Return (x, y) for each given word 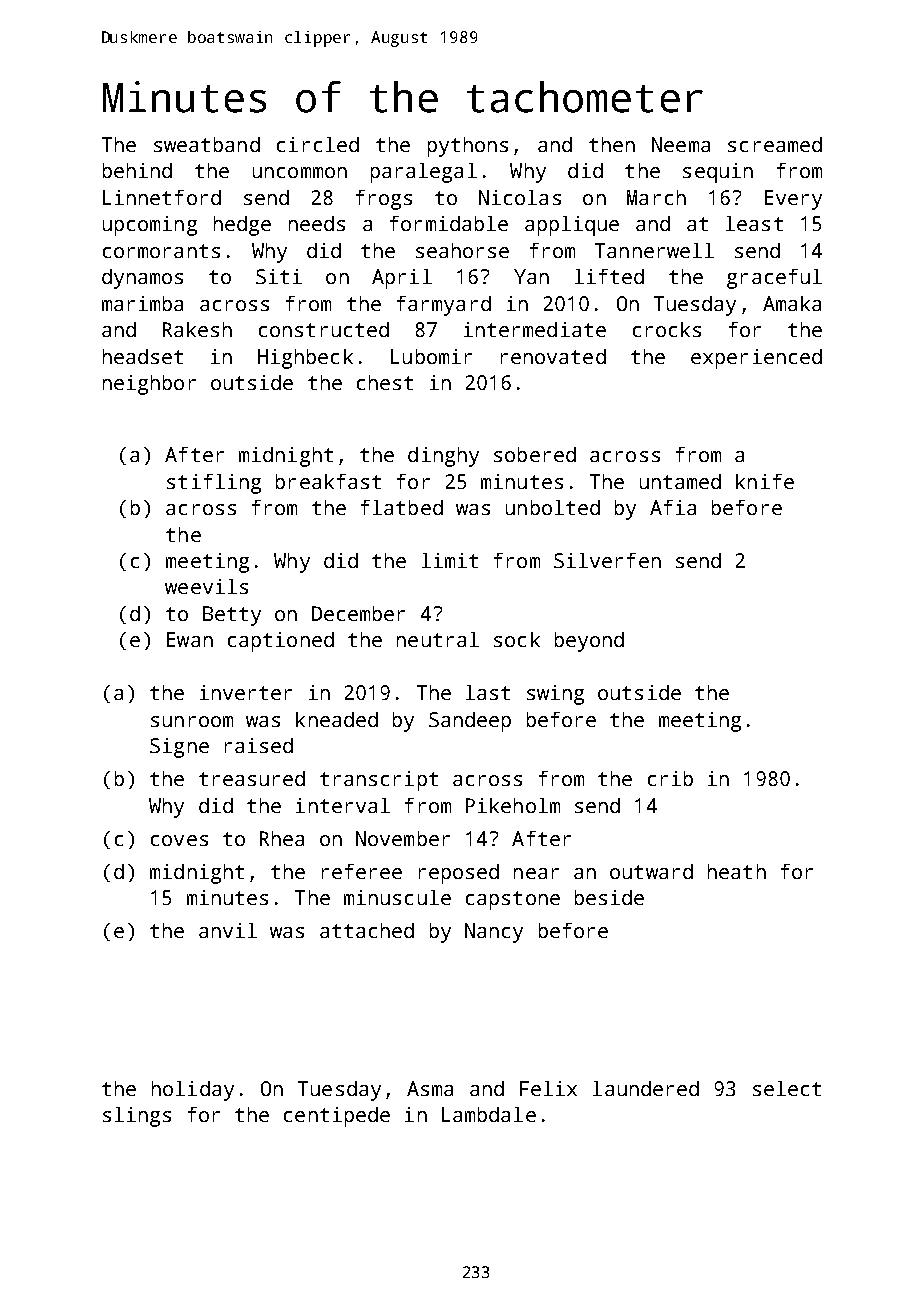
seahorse (462, 250)
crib (670, 778)
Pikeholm (513, 805)
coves (179, 840)
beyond (589, 642)
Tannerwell (654, 250)
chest (385, 382)
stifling (214, 484)
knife (765, 481)
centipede (337, 1117)
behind (137, 170)
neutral (438, 639)
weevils (206, 586)
